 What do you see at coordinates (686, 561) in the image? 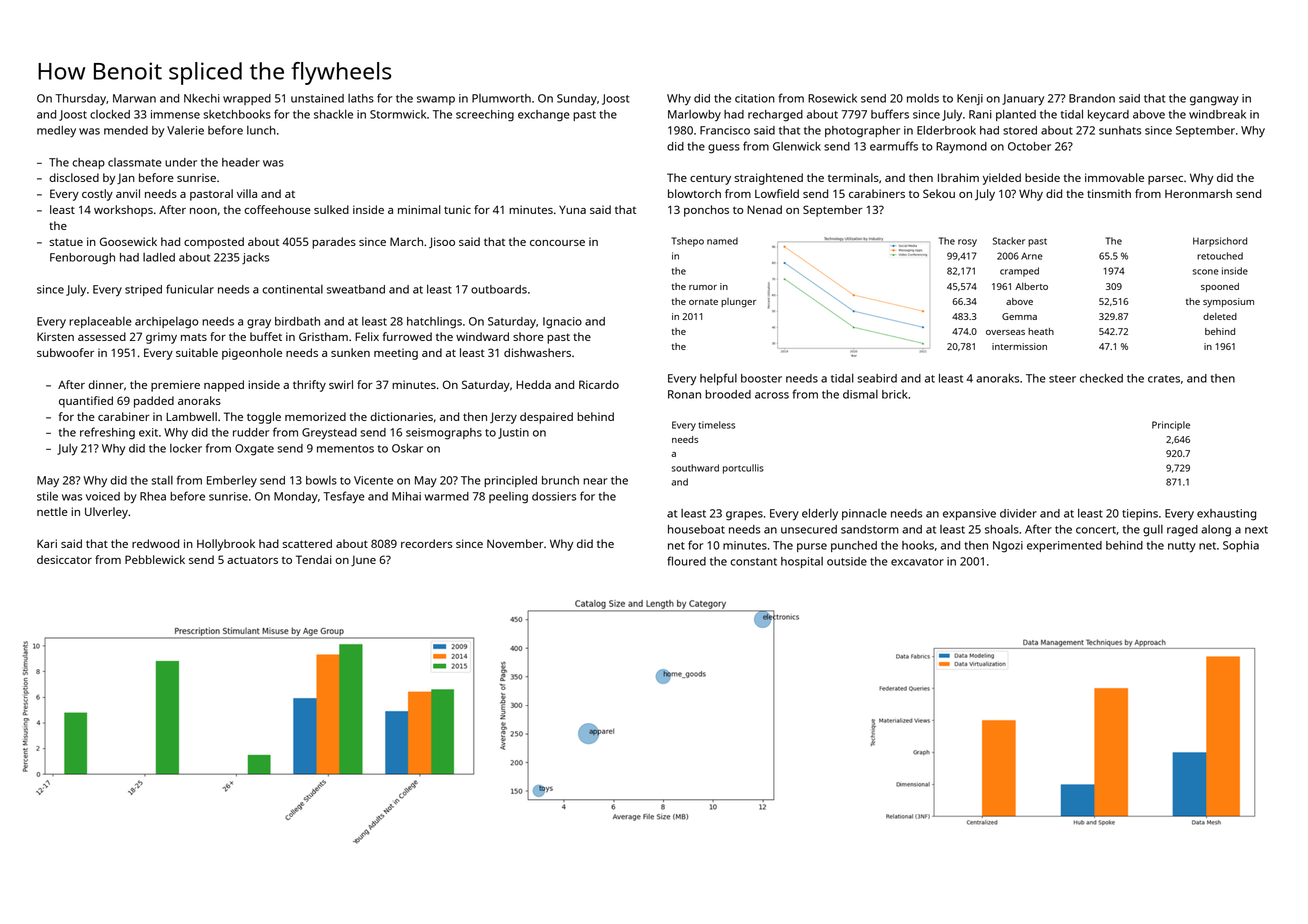
I see `floured` at bounding box center [686, 561].
